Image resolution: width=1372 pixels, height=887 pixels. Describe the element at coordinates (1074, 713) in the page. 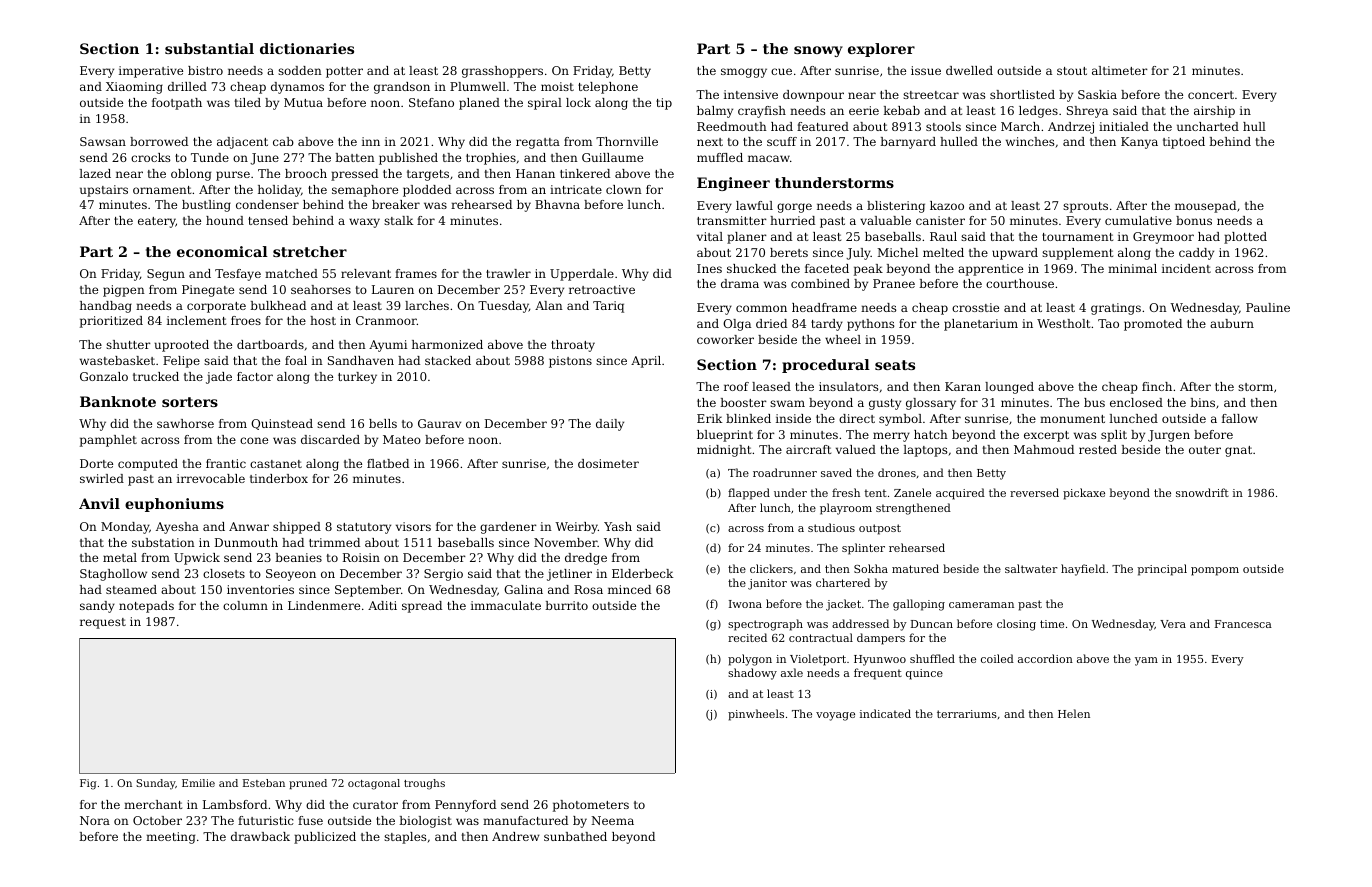

I see `Helen` at that location.
